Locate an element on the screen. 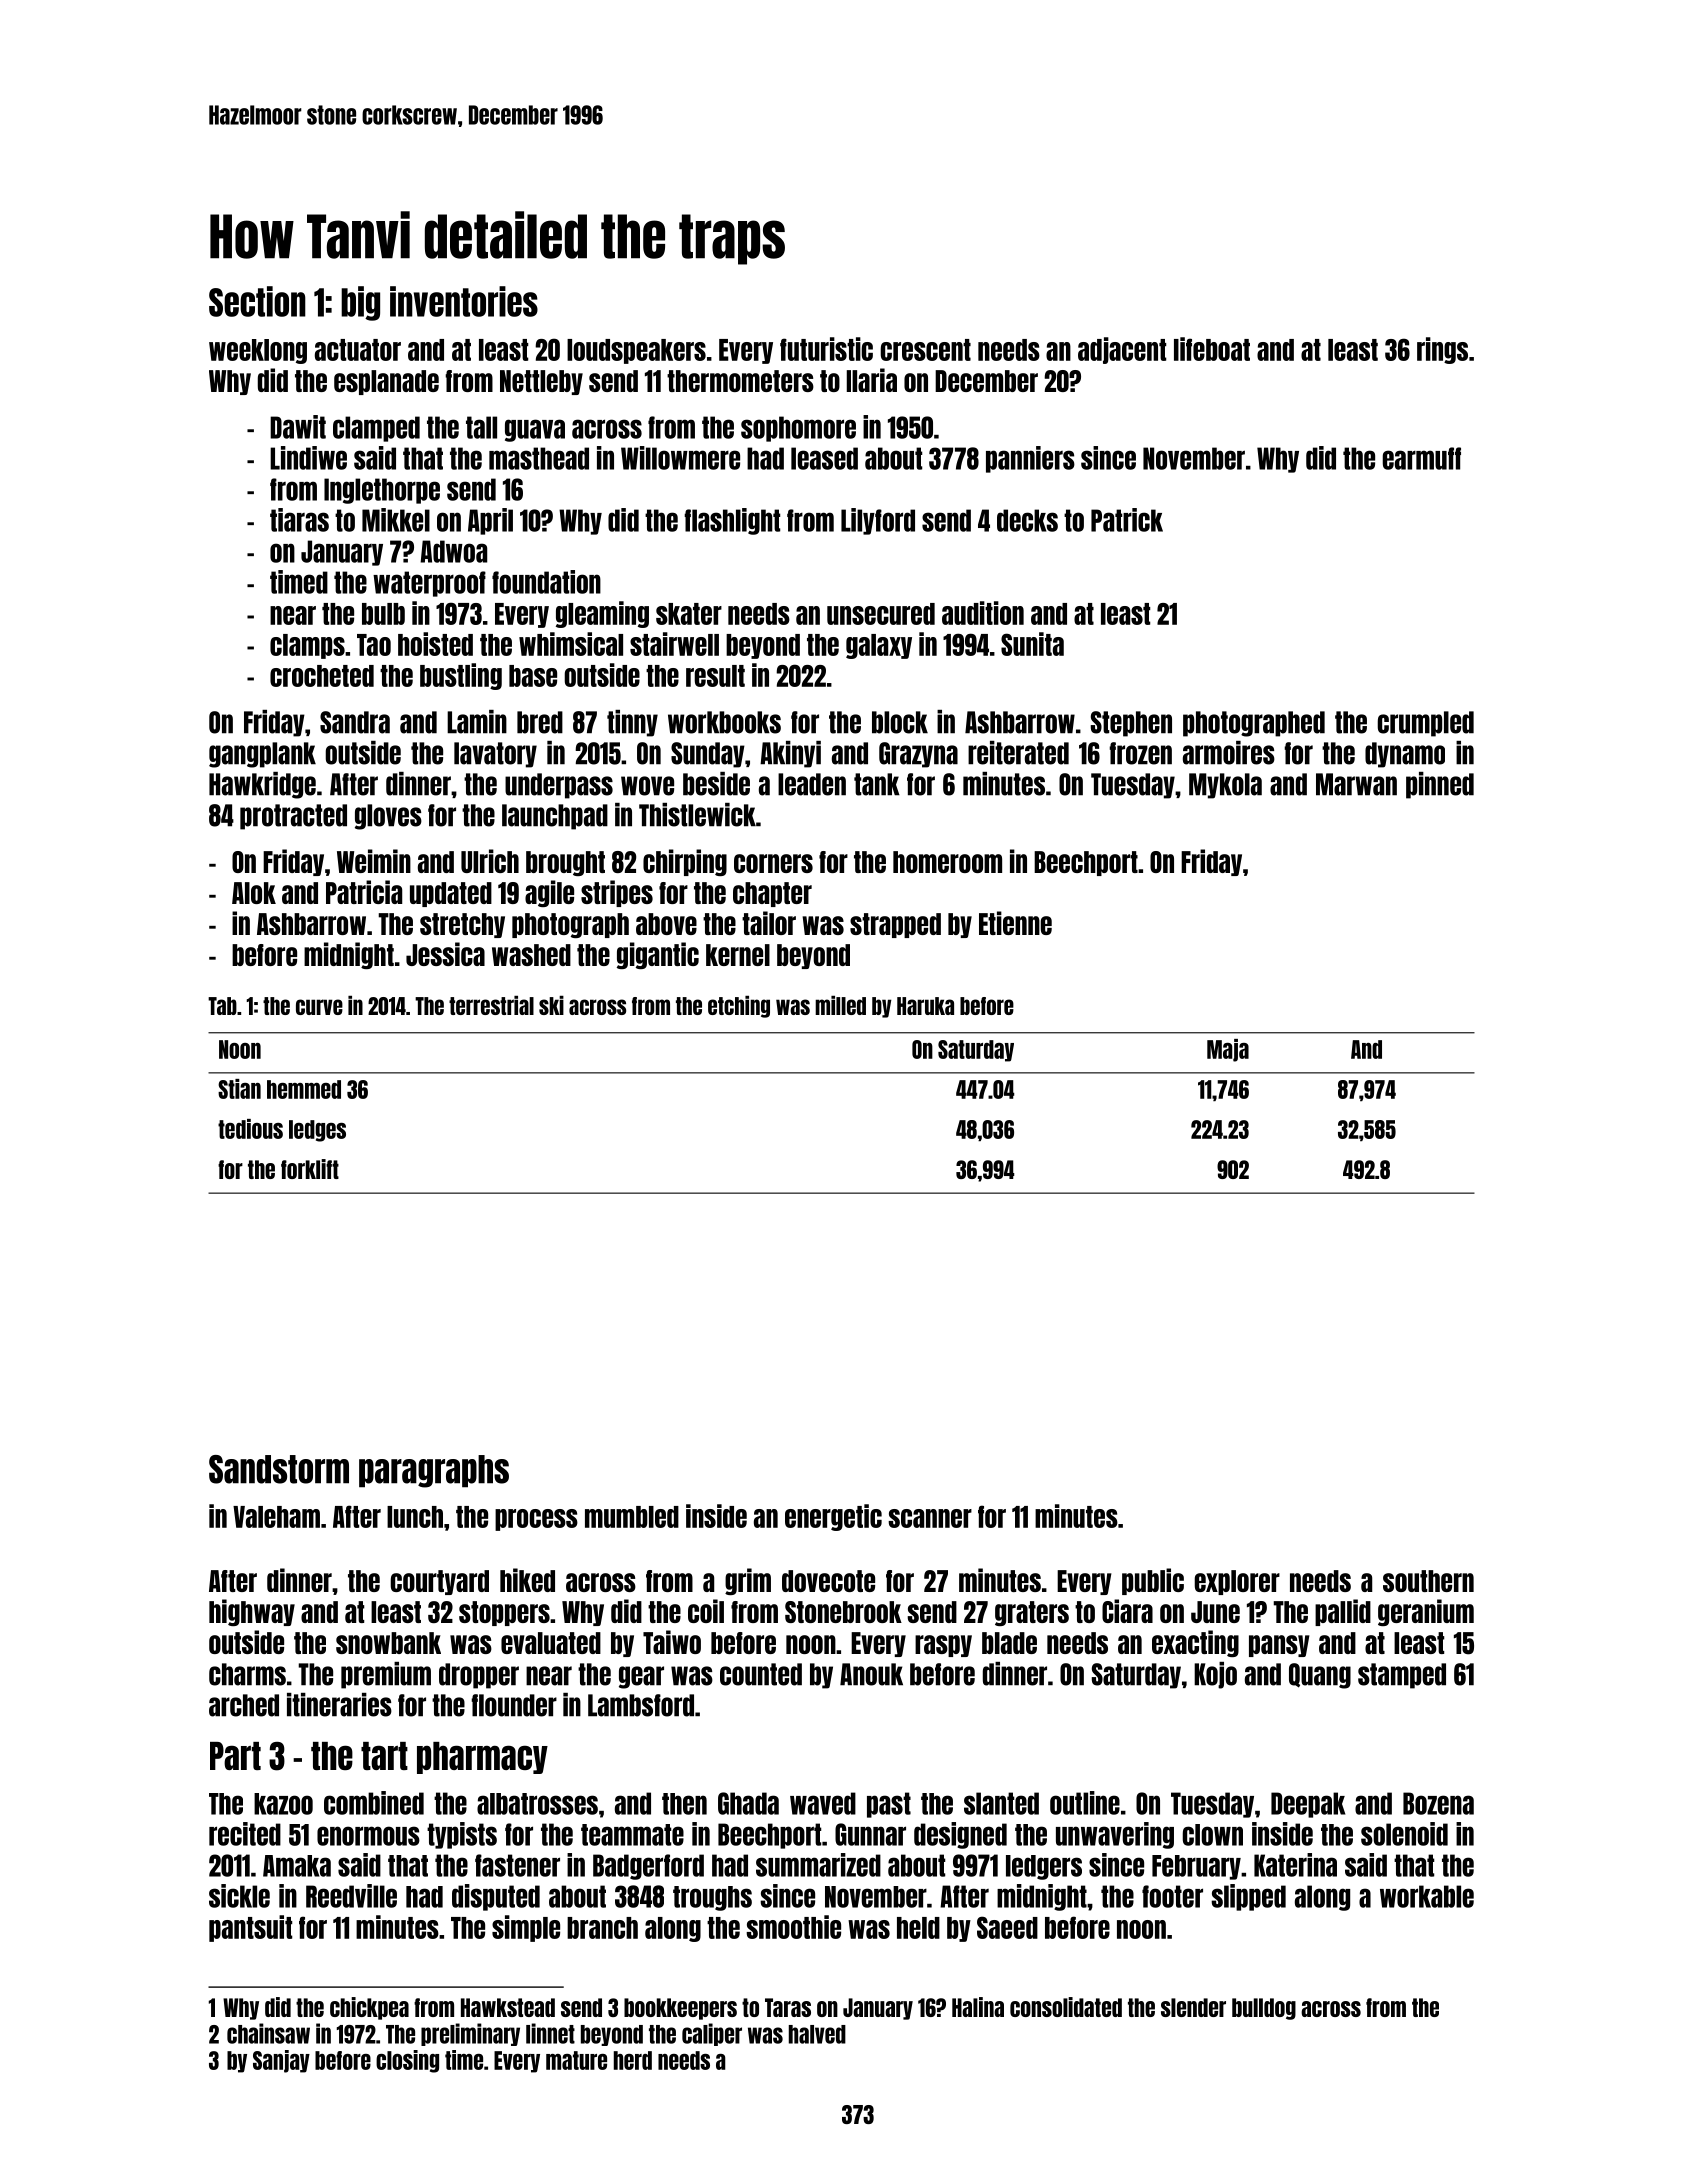 The width and height of the screenshot is (1683, 2178). Ilaria is located at coordinates (872, 380).
